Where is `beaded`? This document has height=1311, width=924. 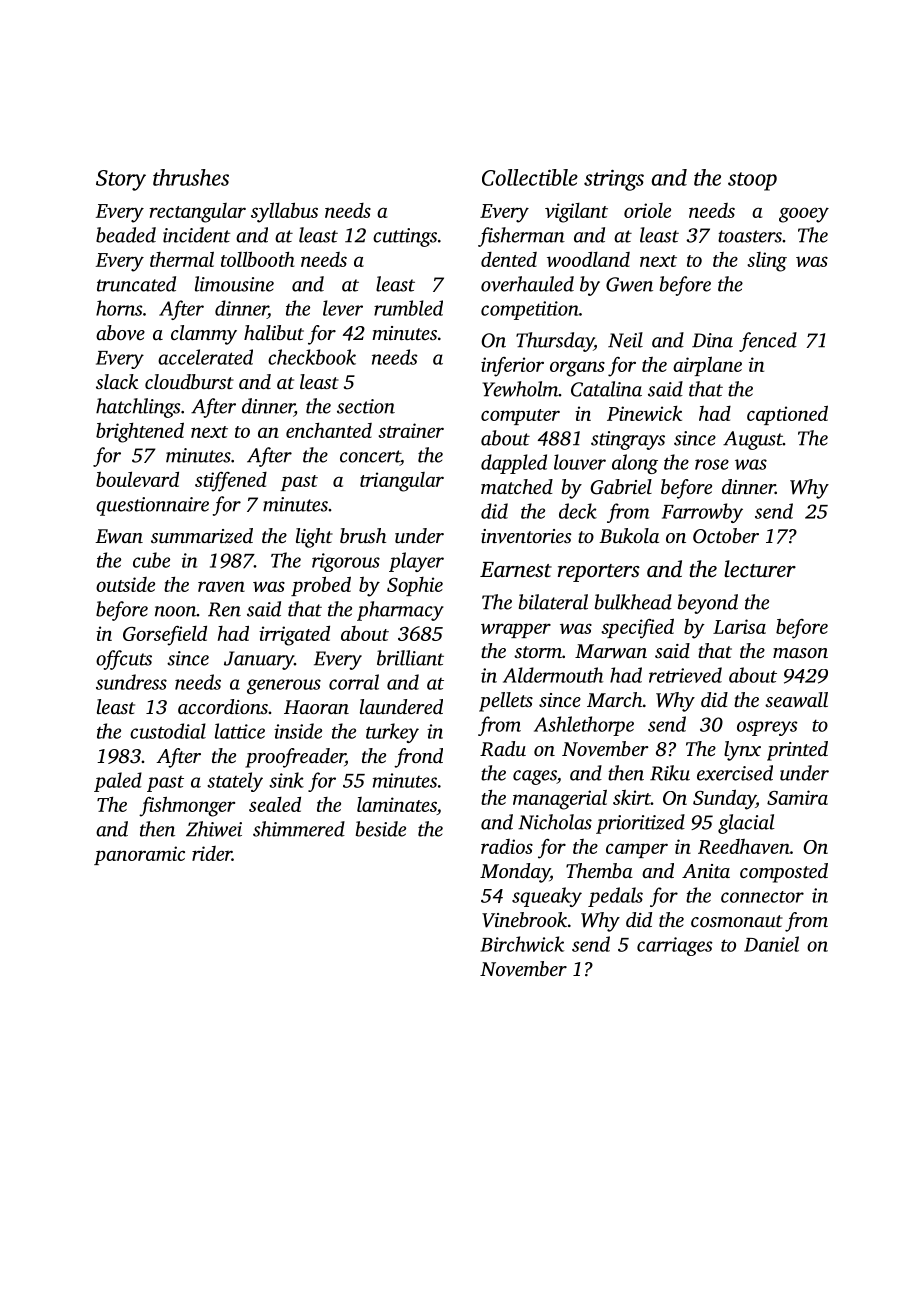
beaded is located at coordinates (126, 235).
